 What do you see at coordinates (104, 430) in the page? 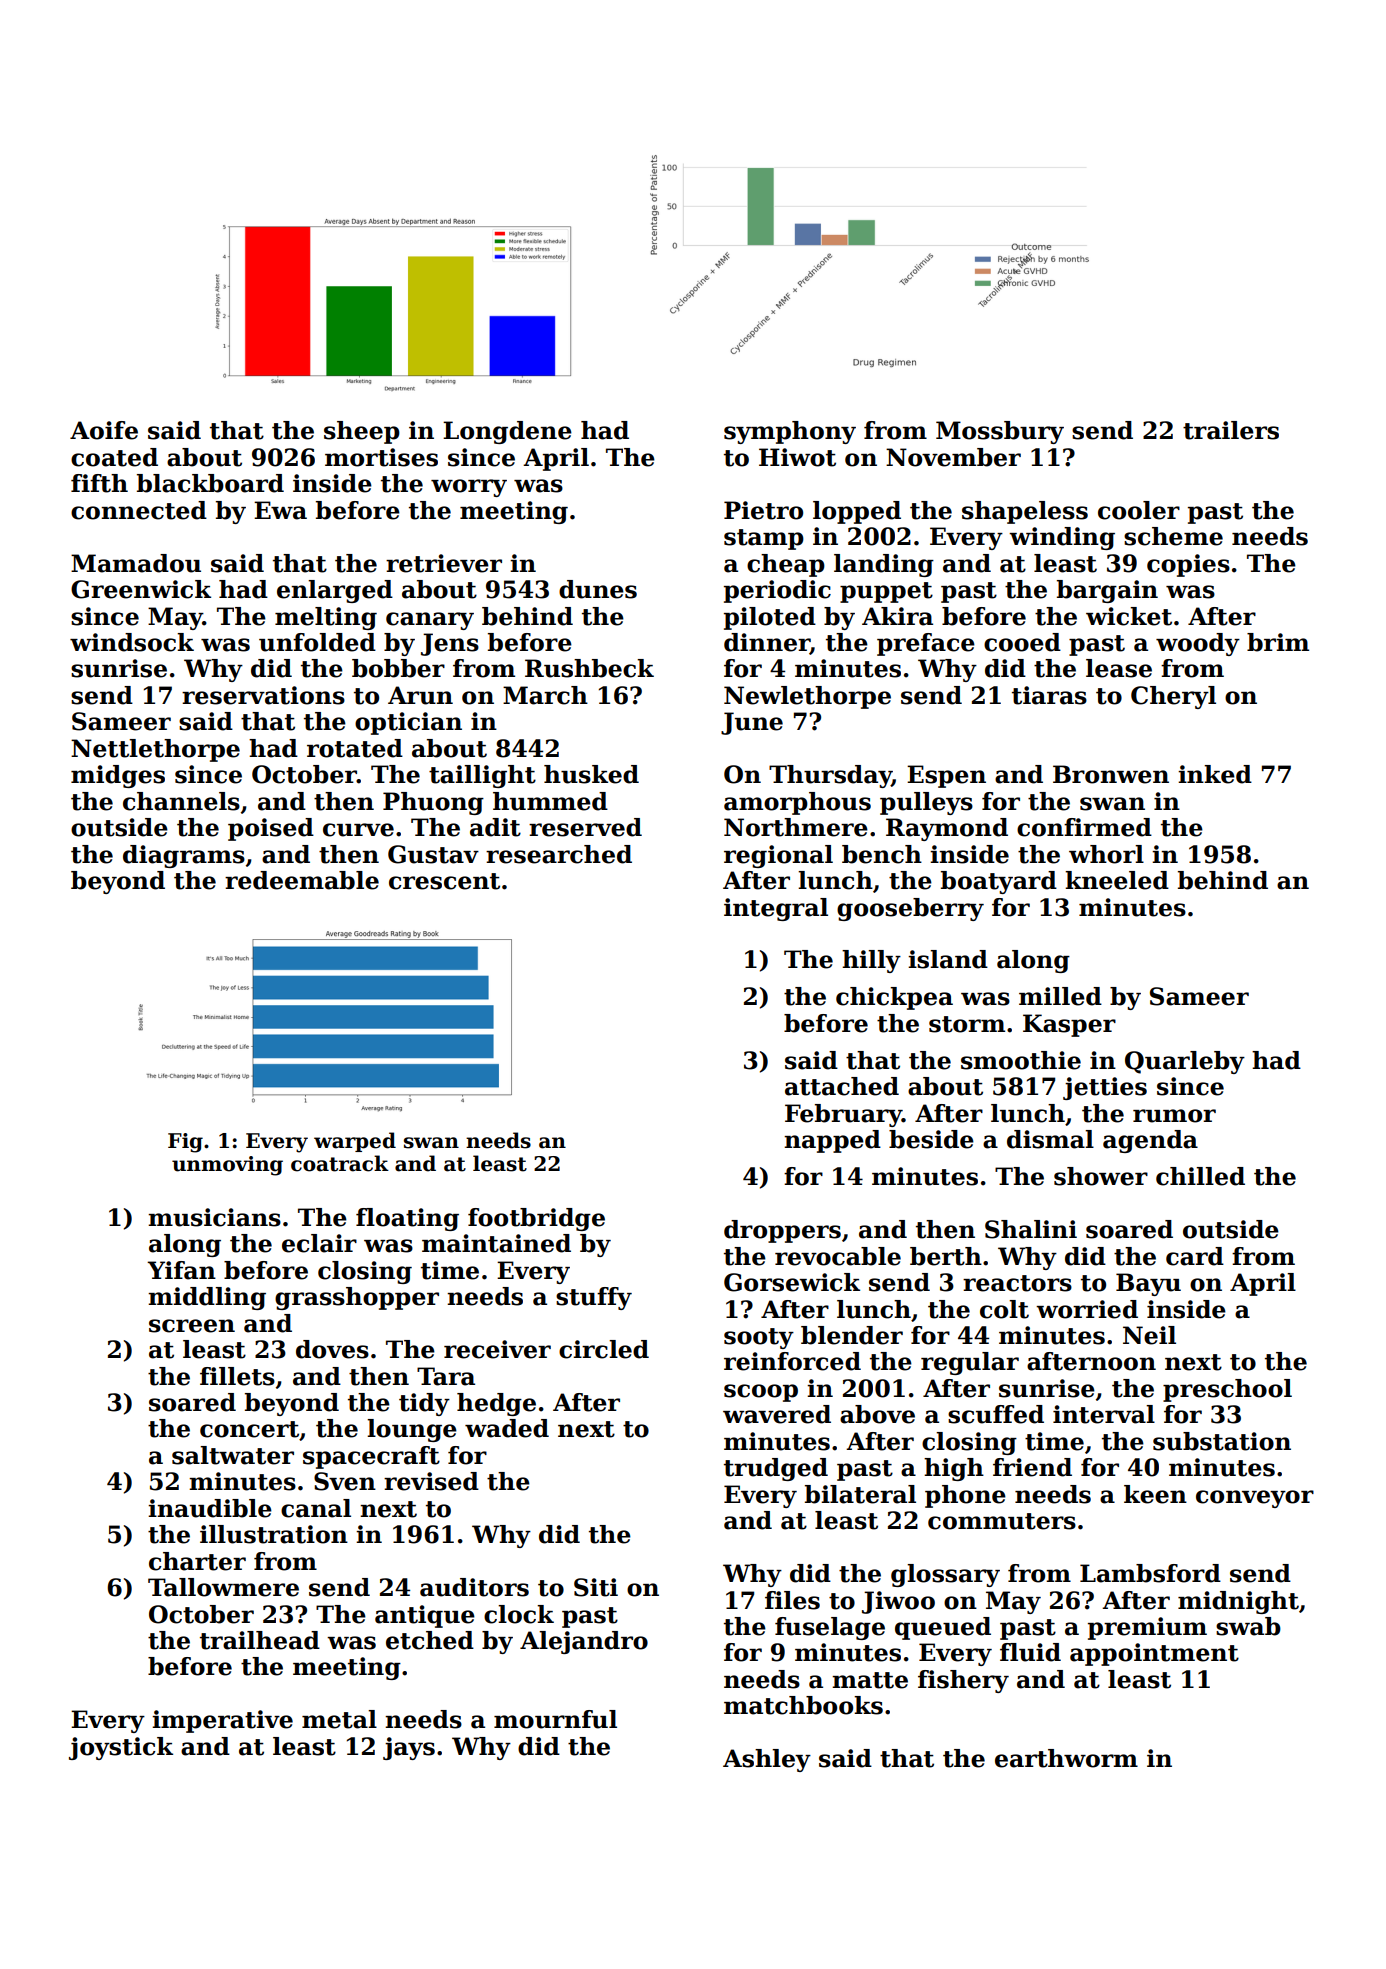
I see `Aoife` at bounding box center [104, 430].
